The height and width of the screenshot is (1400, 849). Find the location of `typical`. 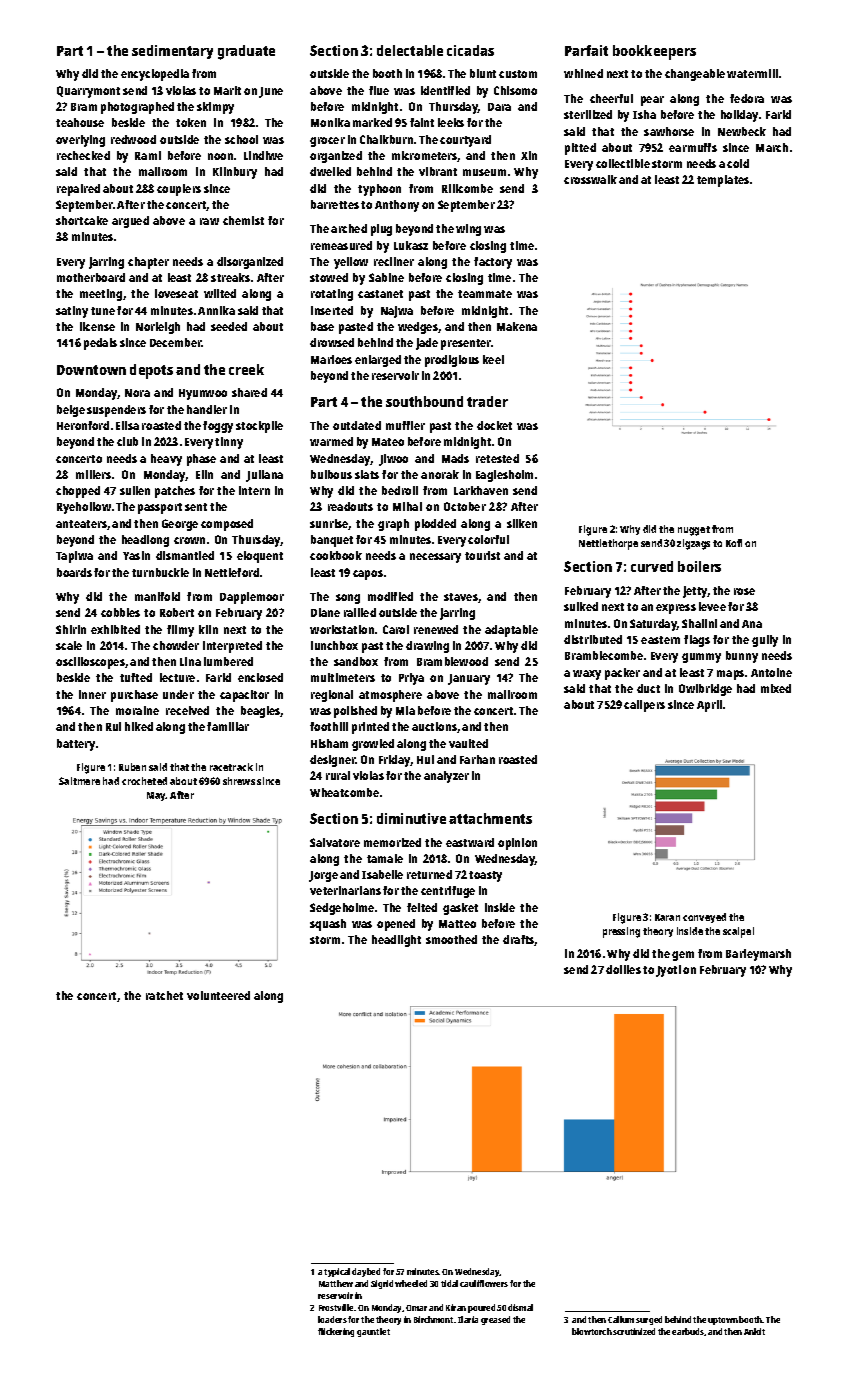

typical is located at coordinates (337, 1272).
